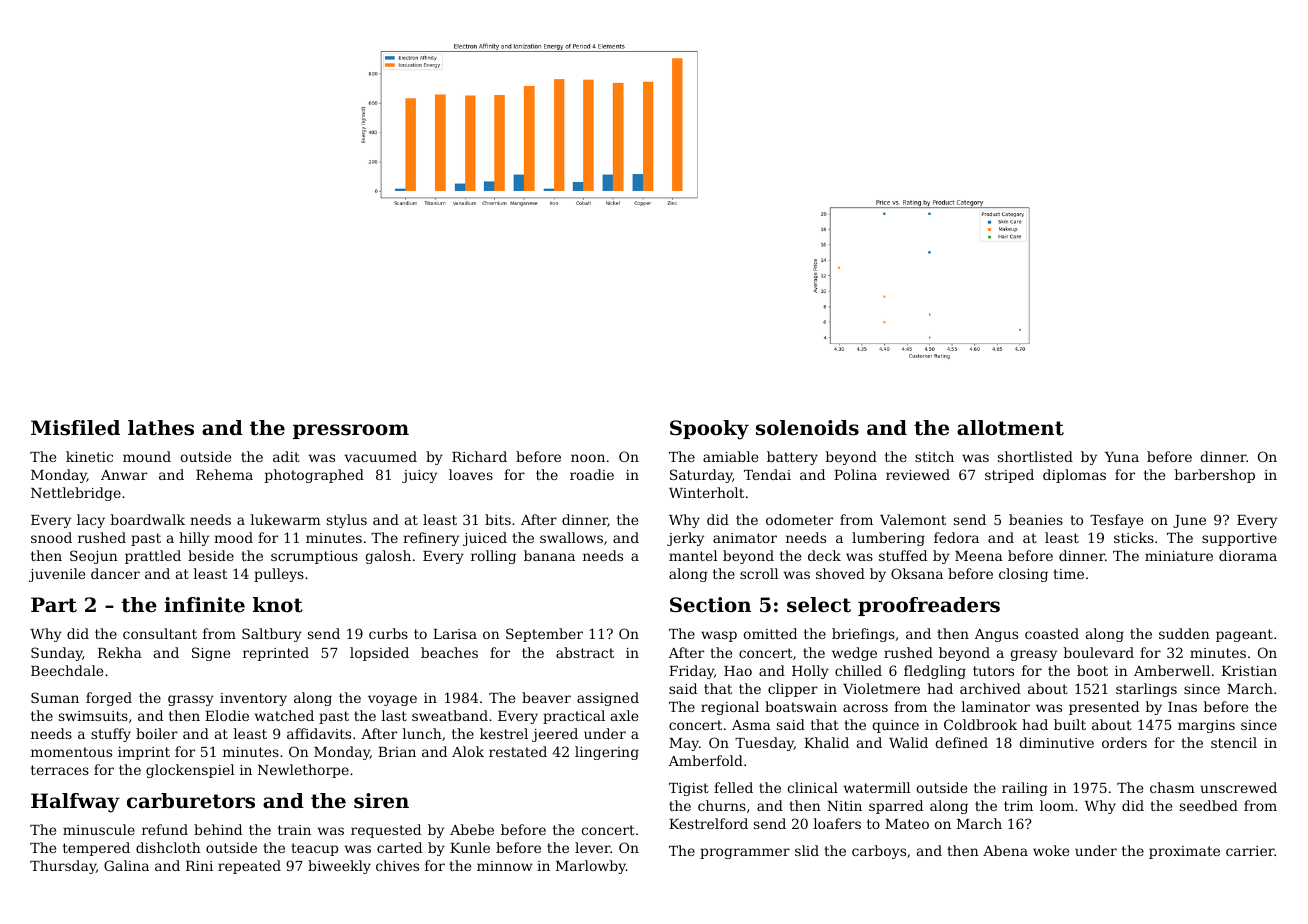 This page has width=1308, height=924. Describe the element at coordinates (706, 492) in the page. I see `Winterholt` at that location.
